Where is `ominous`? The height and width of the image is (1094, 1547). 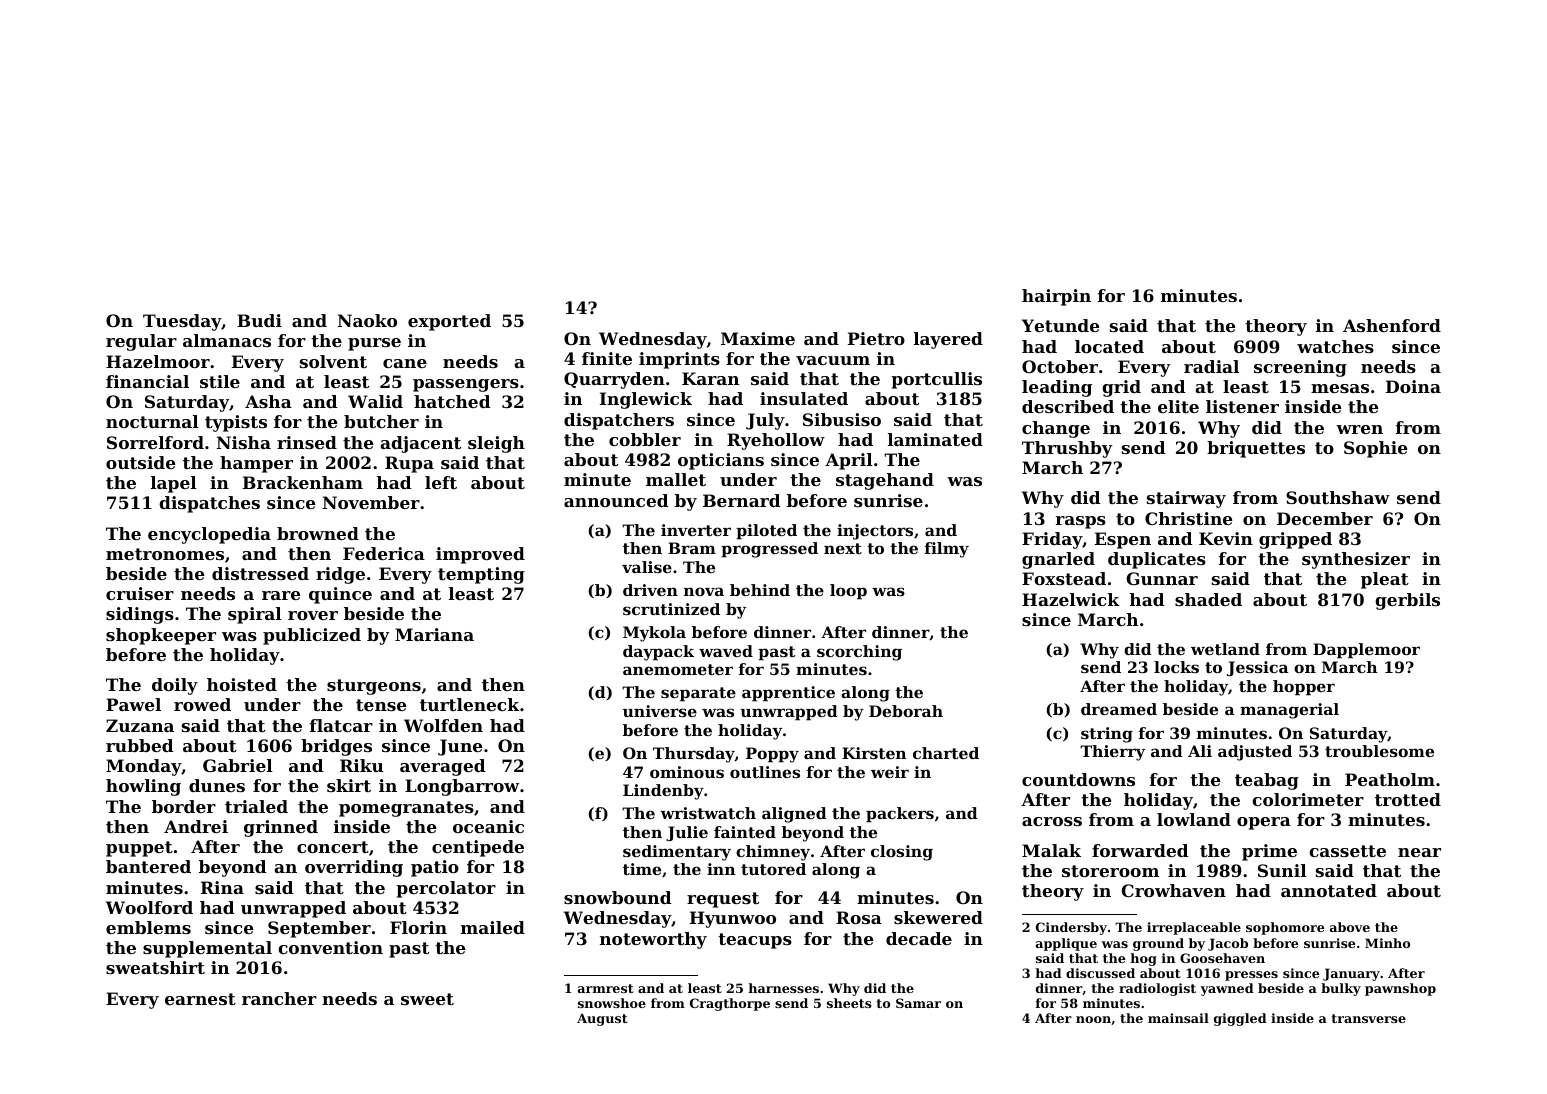 ominous is located at coordinates (687, 772).
